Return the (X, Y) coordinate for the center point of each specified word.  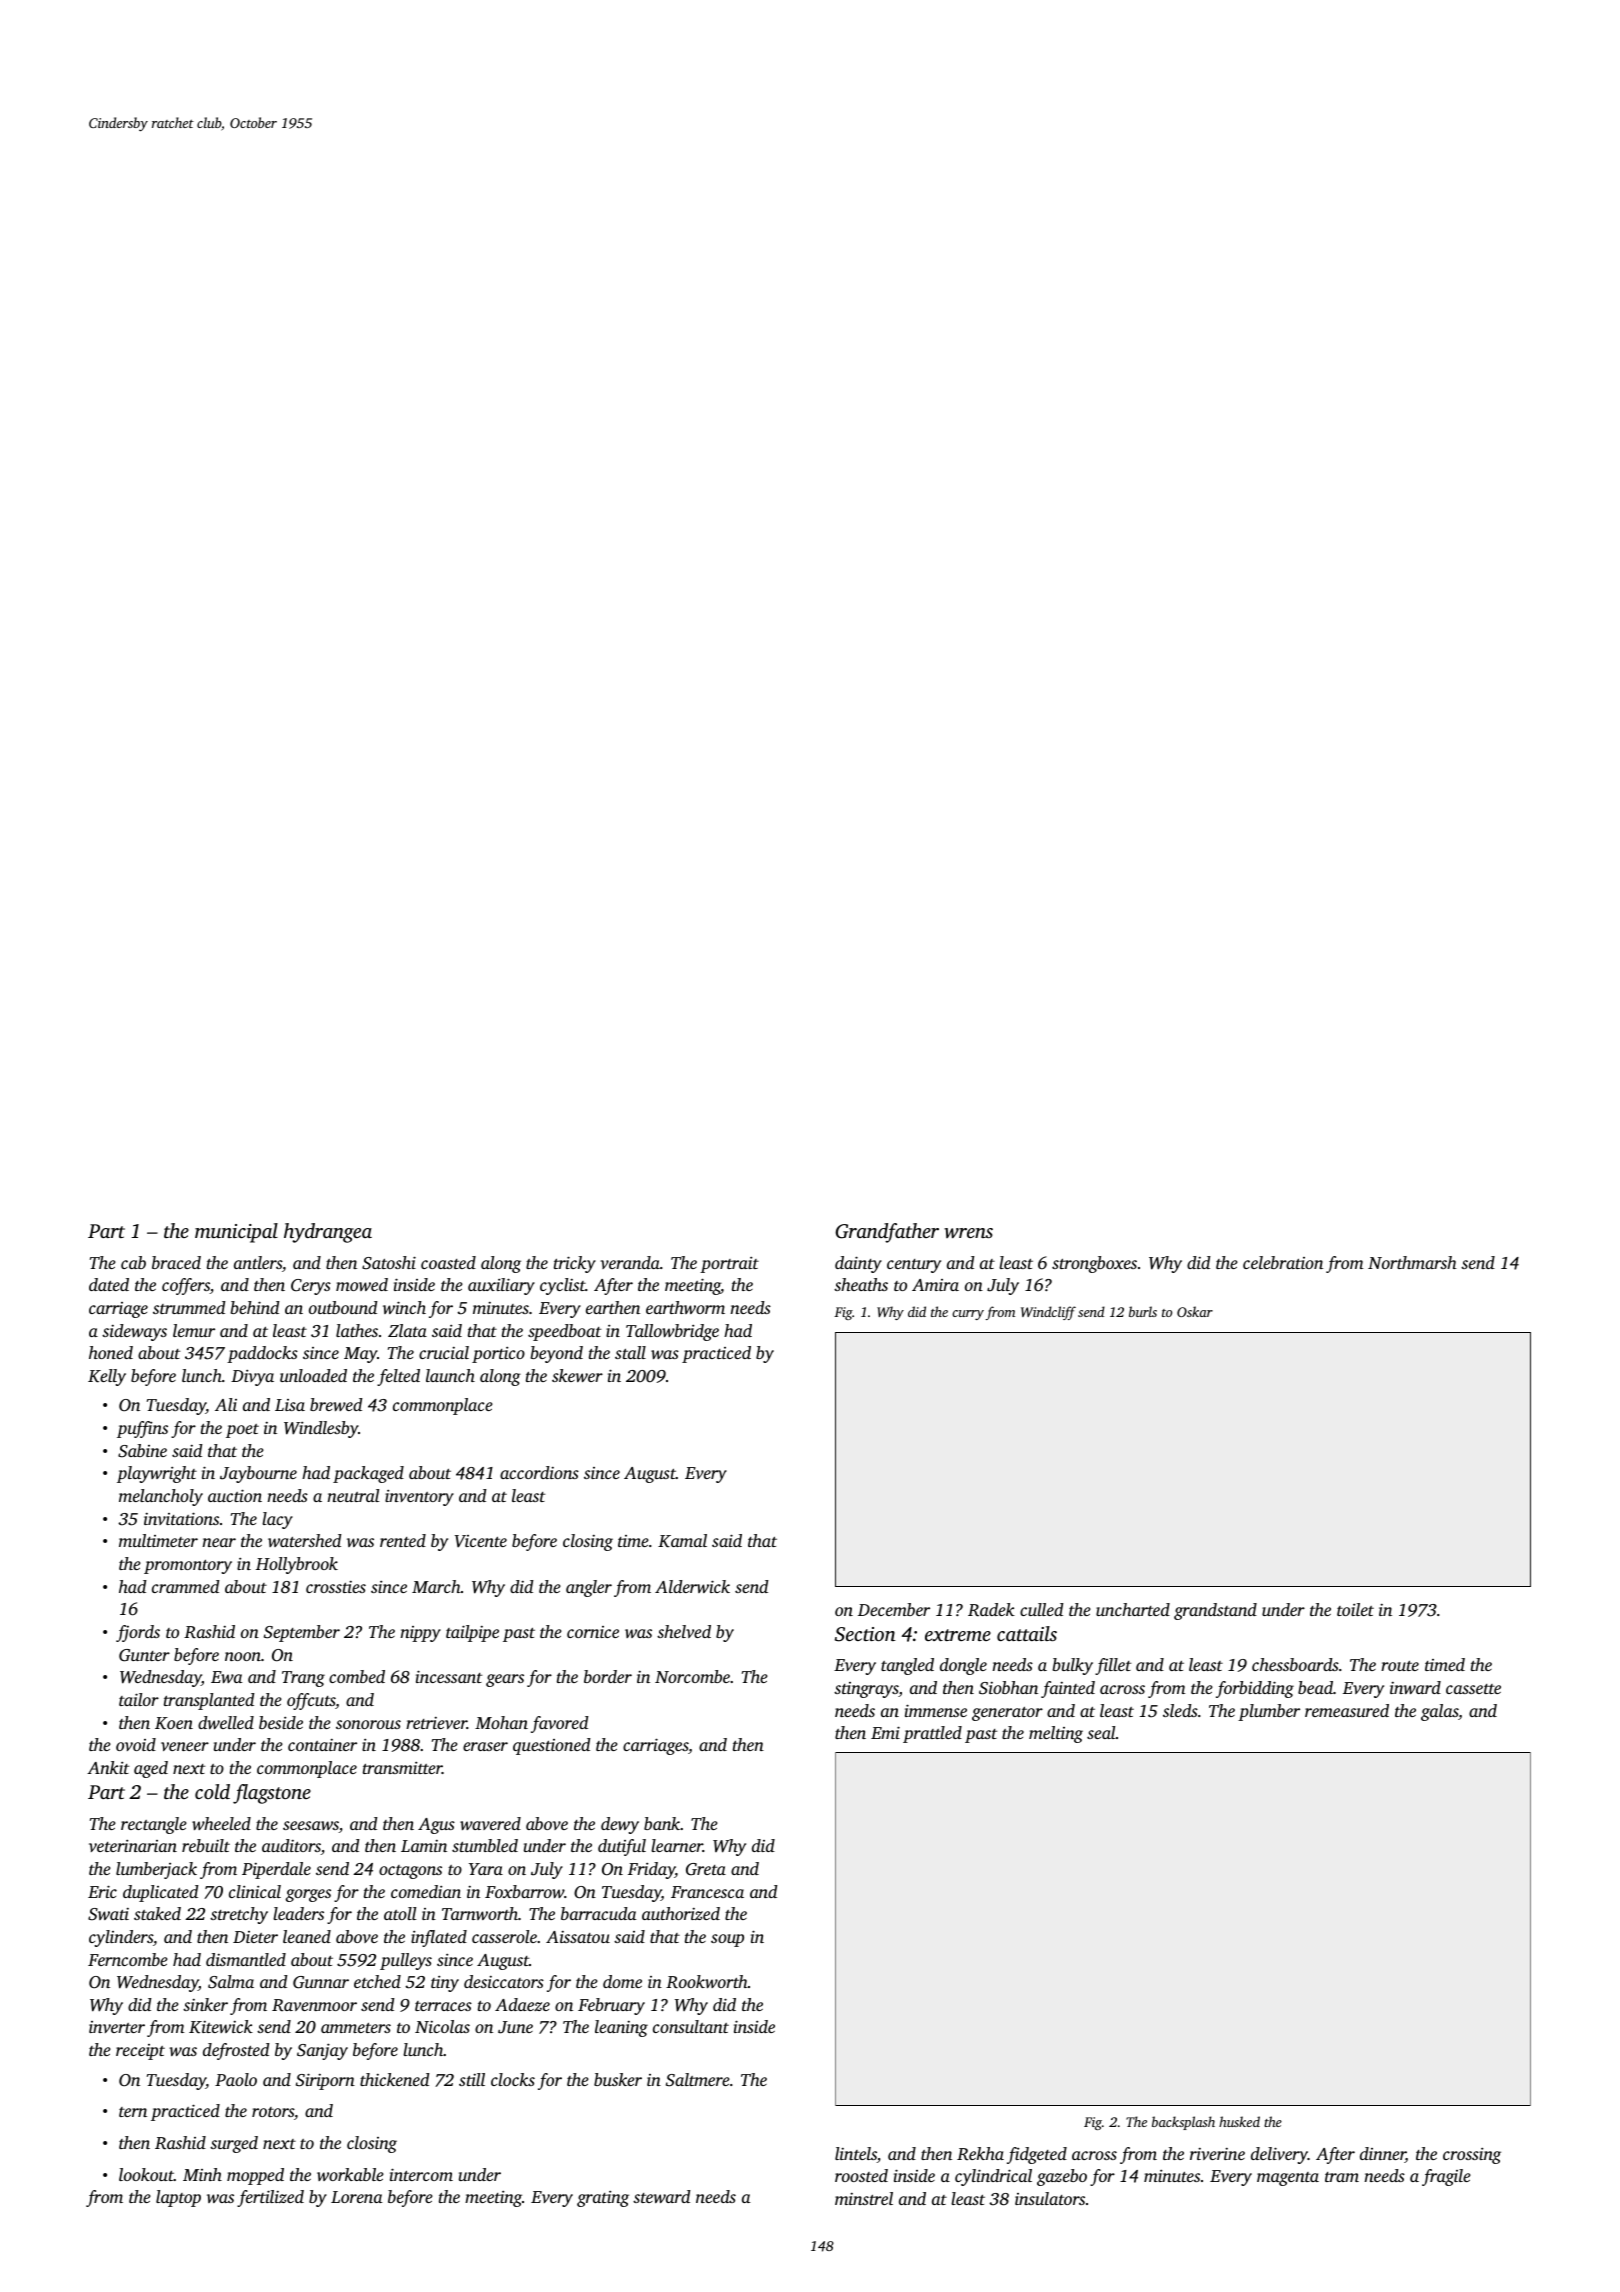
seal (1101, 1732)
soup (727, 1940)
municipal (236, 1233)
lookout (146, 2174)
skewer (577, 1375)
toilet (1355, 1609)
